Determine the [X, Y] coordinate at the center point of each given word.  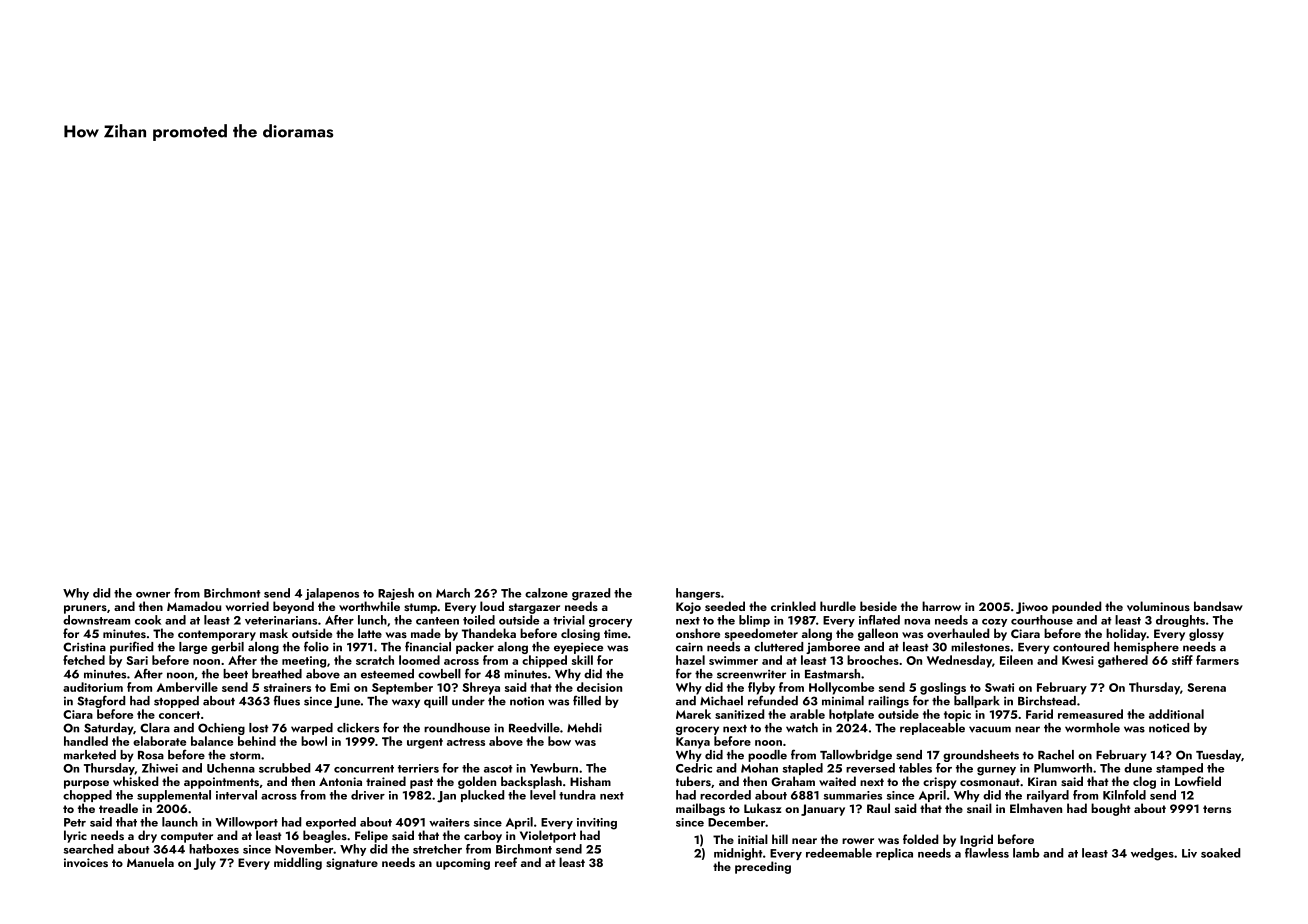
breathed [277, 674]
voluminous [1158, 606]
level [543, 795]
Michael [721, 701]
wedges [1152, 854]
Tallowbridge [856, 756]
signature [352, 864]
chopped [87, 796]
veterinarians [281, 620]
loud [492, 606]
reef [506, 862]
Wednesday [959, 661]
